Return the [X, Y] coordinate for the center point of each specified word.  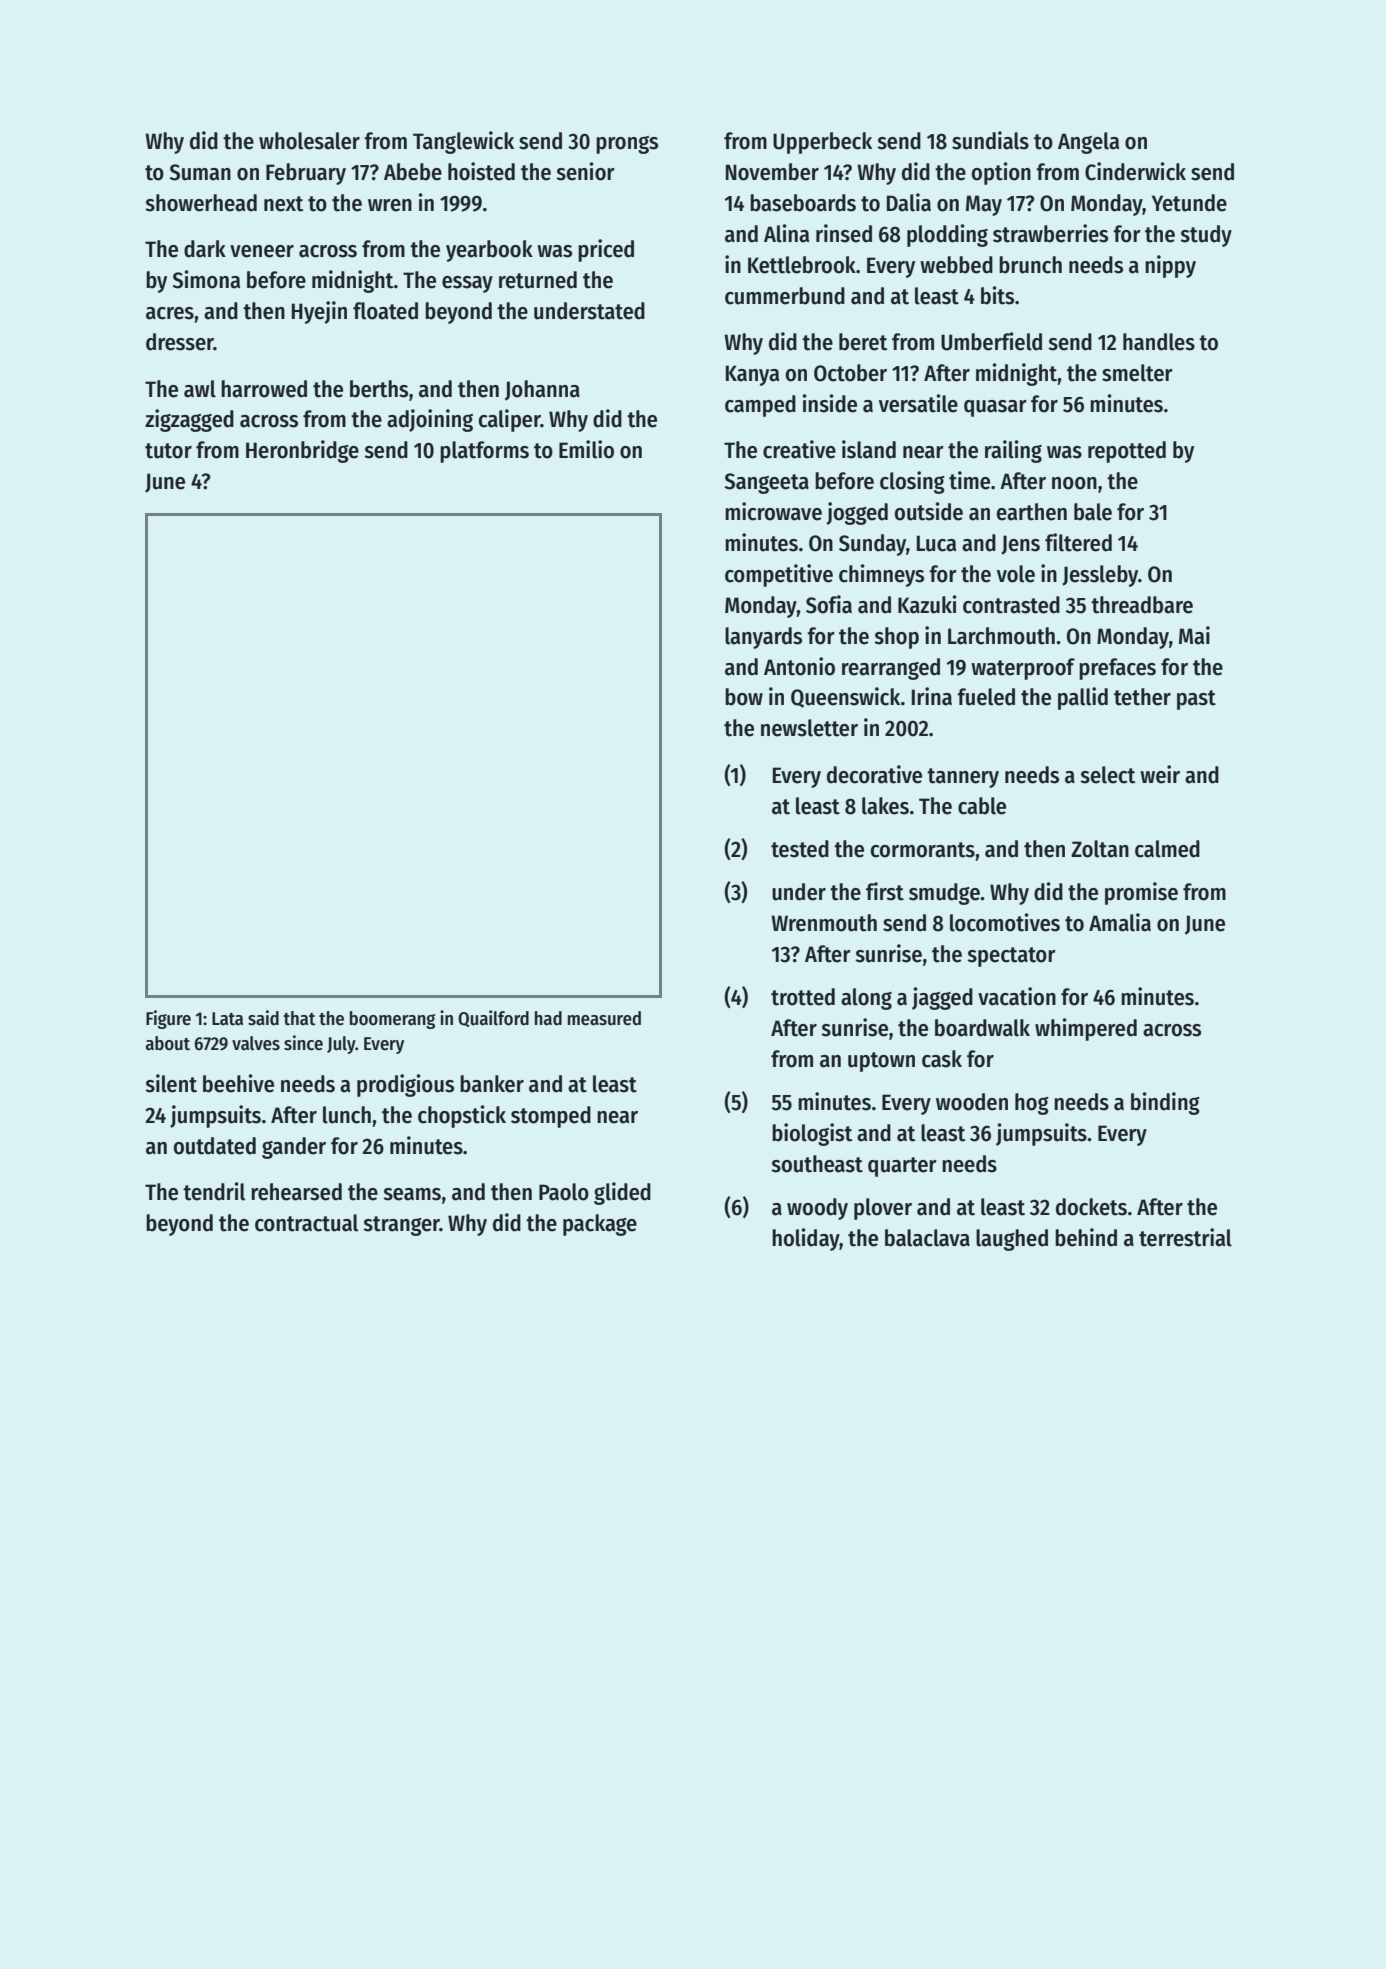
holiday [806, 1239]
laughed [1012, 1240]
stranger [401, 1226]
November [772, 172]
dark [205, 249]
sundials [990, 140]
